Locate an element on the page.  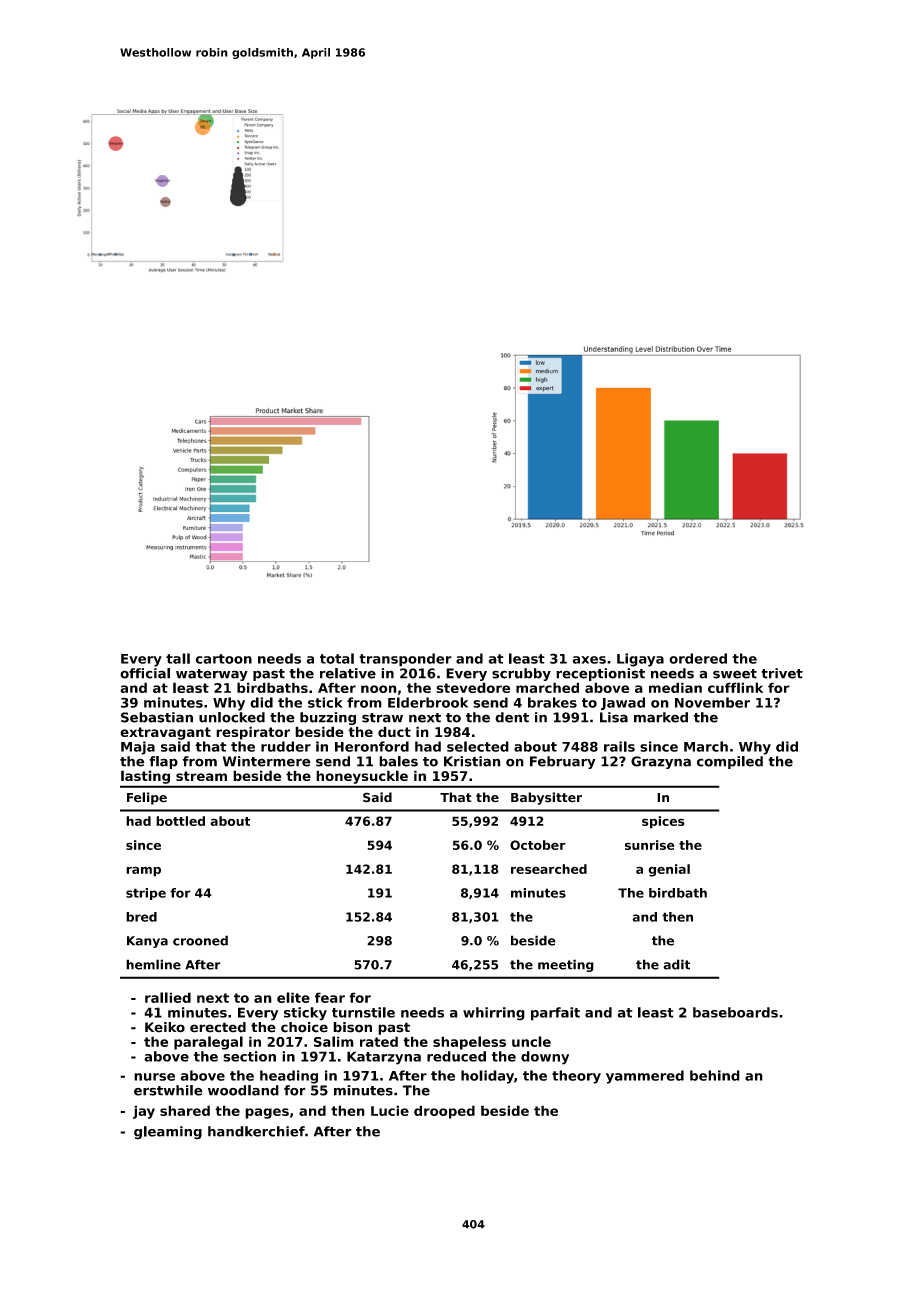
Ligaya is located at coordinates (640, 660).
